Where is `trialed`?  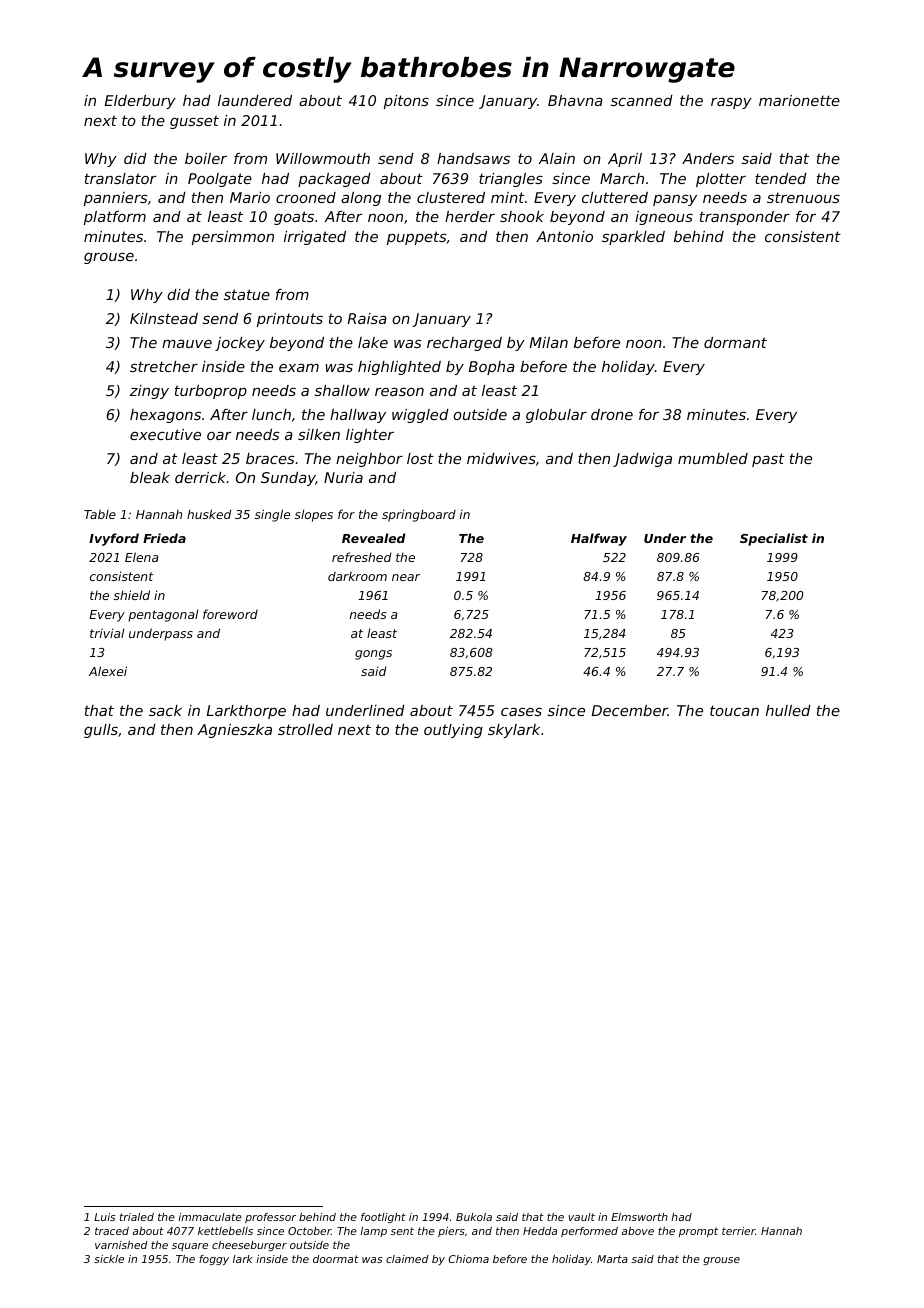
trialed is located at coordinates (137, 1217).
